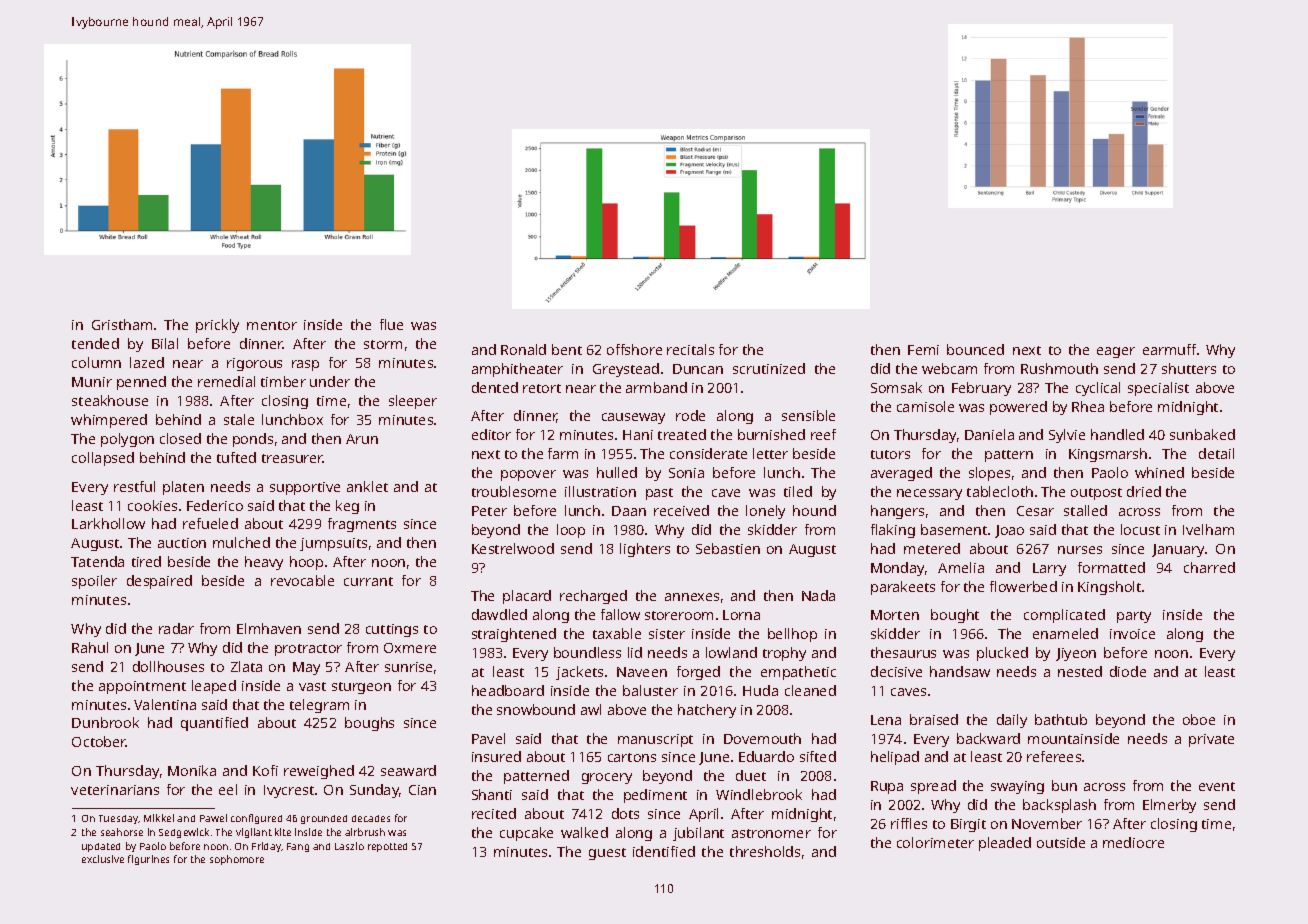  What do you see at coordinates (182, 543) in the document?
I see `auction` at bounding box center [182, 543].
